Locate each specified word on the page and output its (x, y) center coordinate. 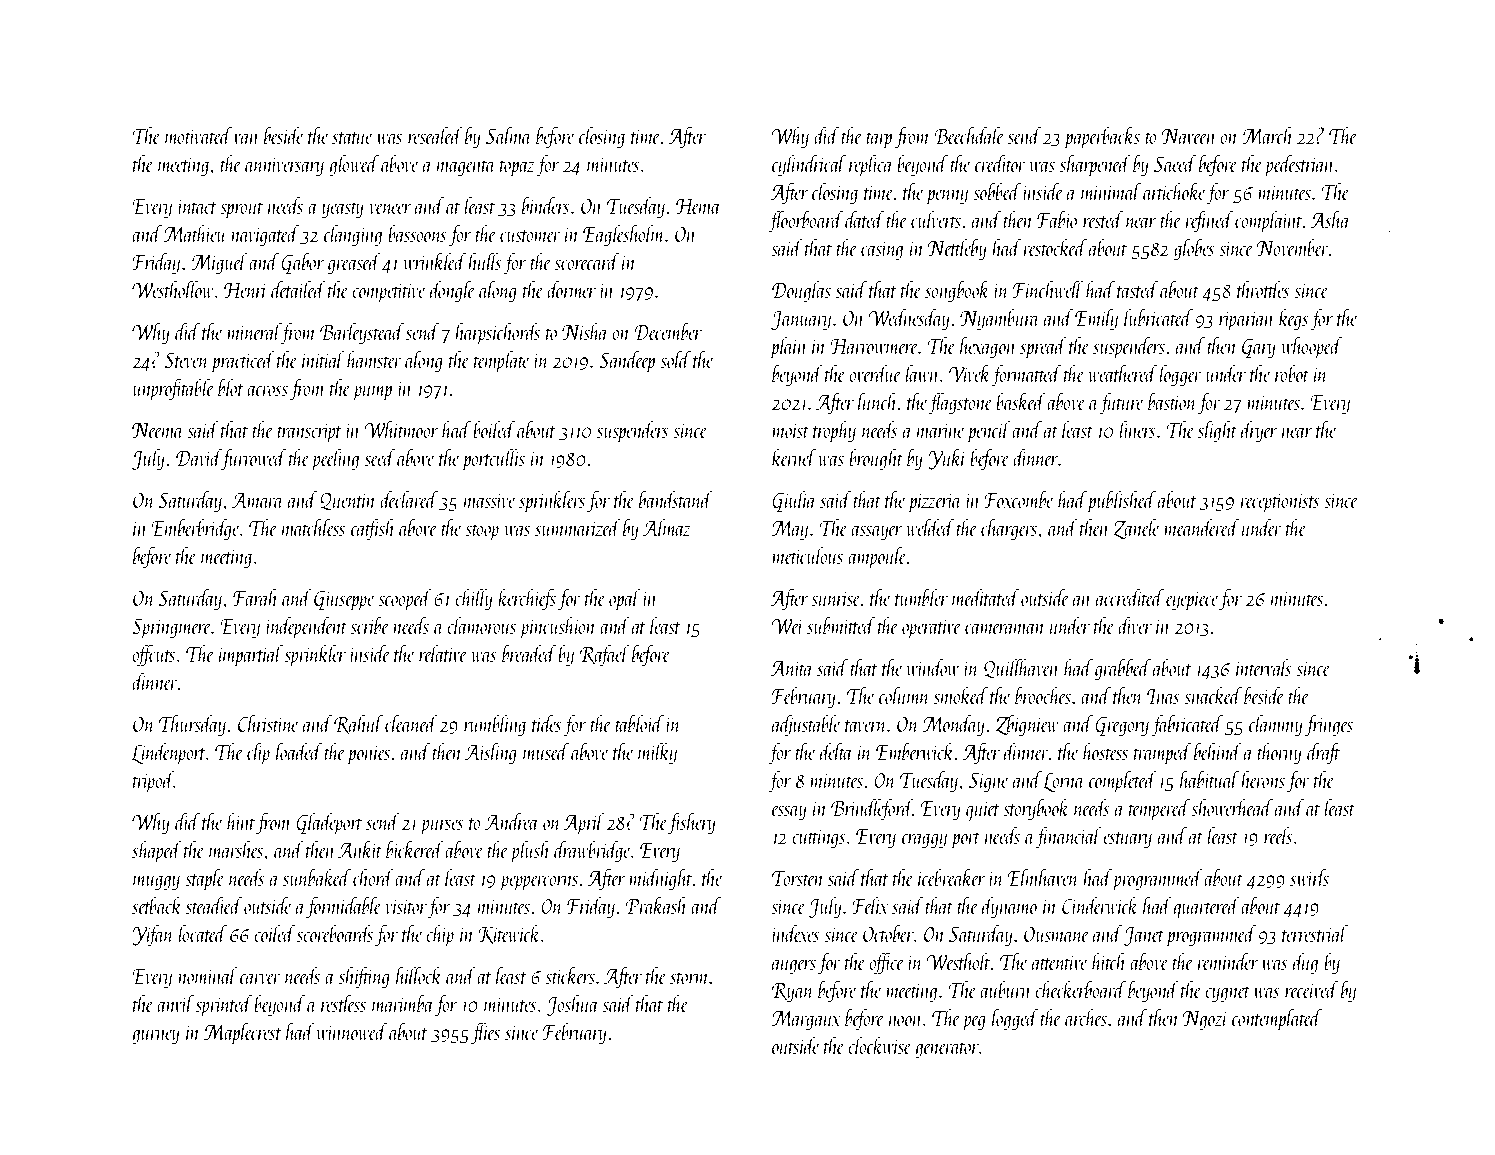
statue (352, 138)
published (1121, 501)
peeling (335, 460)
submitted (841, 625)
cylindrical (809, 165)
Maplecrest (243, 1033)
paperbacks (1102, 137)
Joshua (572, 1005)
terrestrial (1315, 933)
